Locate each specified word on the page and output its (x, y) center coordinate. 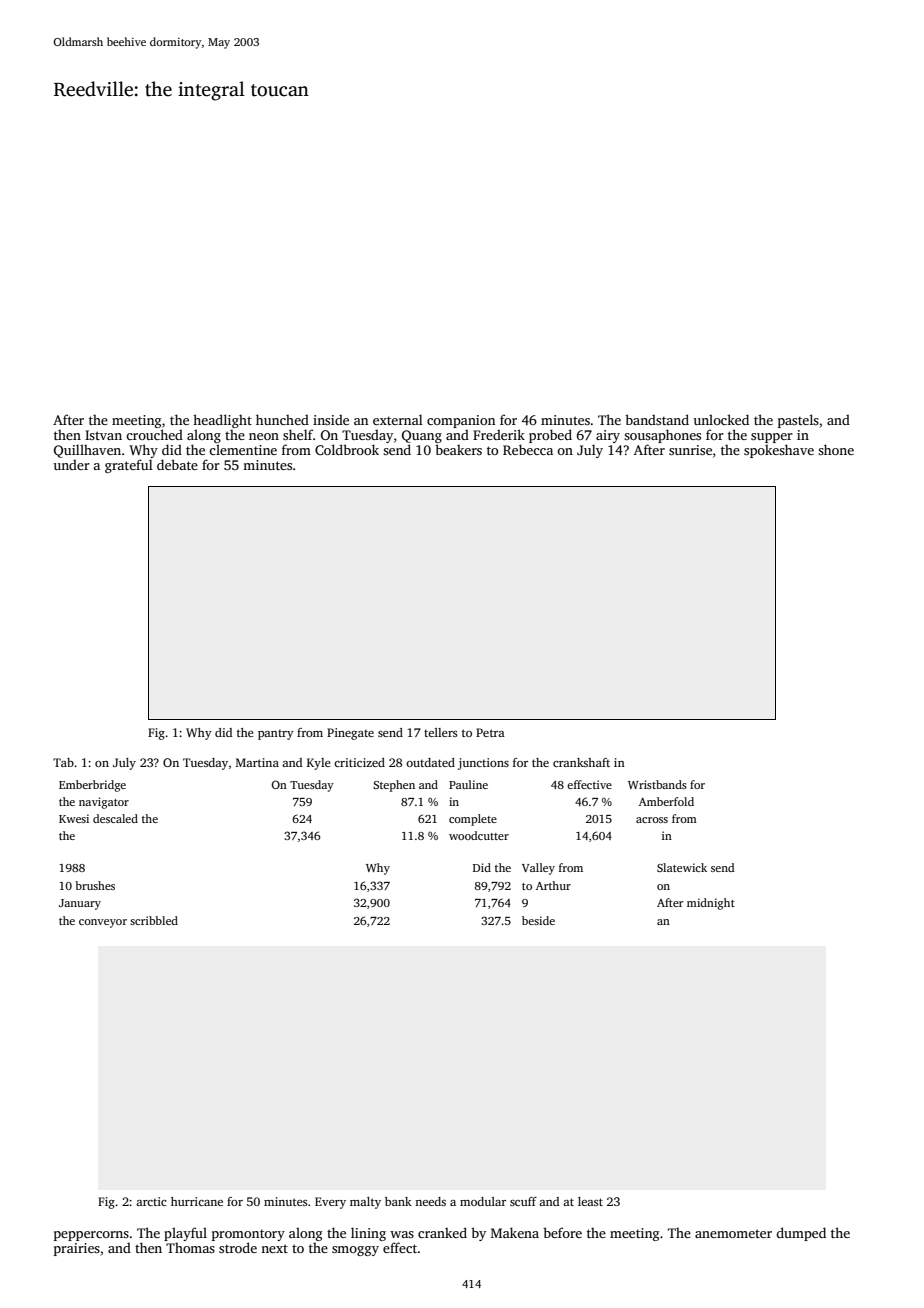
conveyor (103, 923)
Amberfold (666, 801)
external (398, 419)
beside (538, 920)
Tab (63, 762)
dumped (801, 1234)
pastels (798, 421)
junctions (483, 764)
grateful (129, 466)
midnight (711, 904)
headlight (222, 421)
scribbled (154, 920)
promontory (248, 1235)
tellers (440, 732)
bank (398, 1201)
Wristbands (657, 784)
